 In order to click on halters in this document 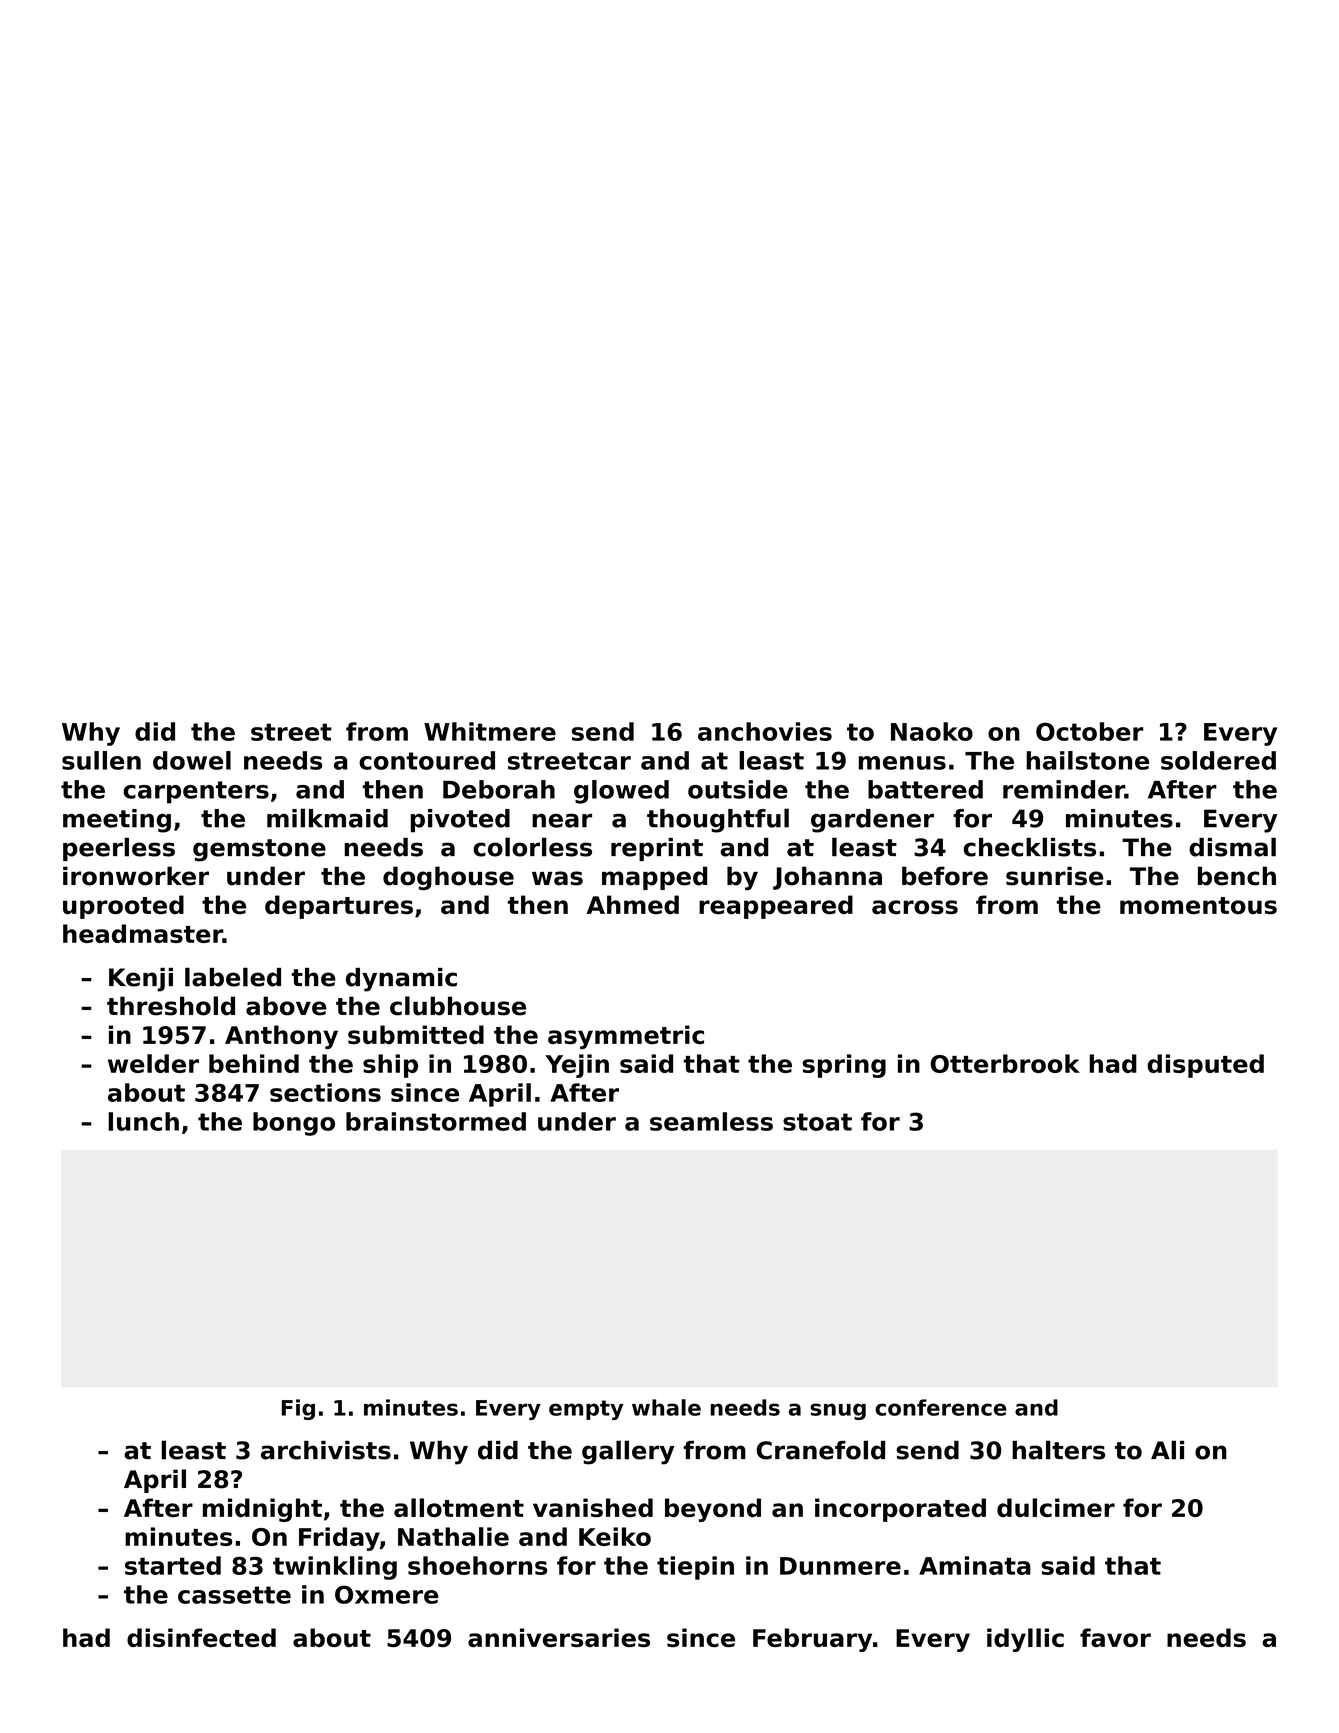, I will do `click(1058, 1450)`.
